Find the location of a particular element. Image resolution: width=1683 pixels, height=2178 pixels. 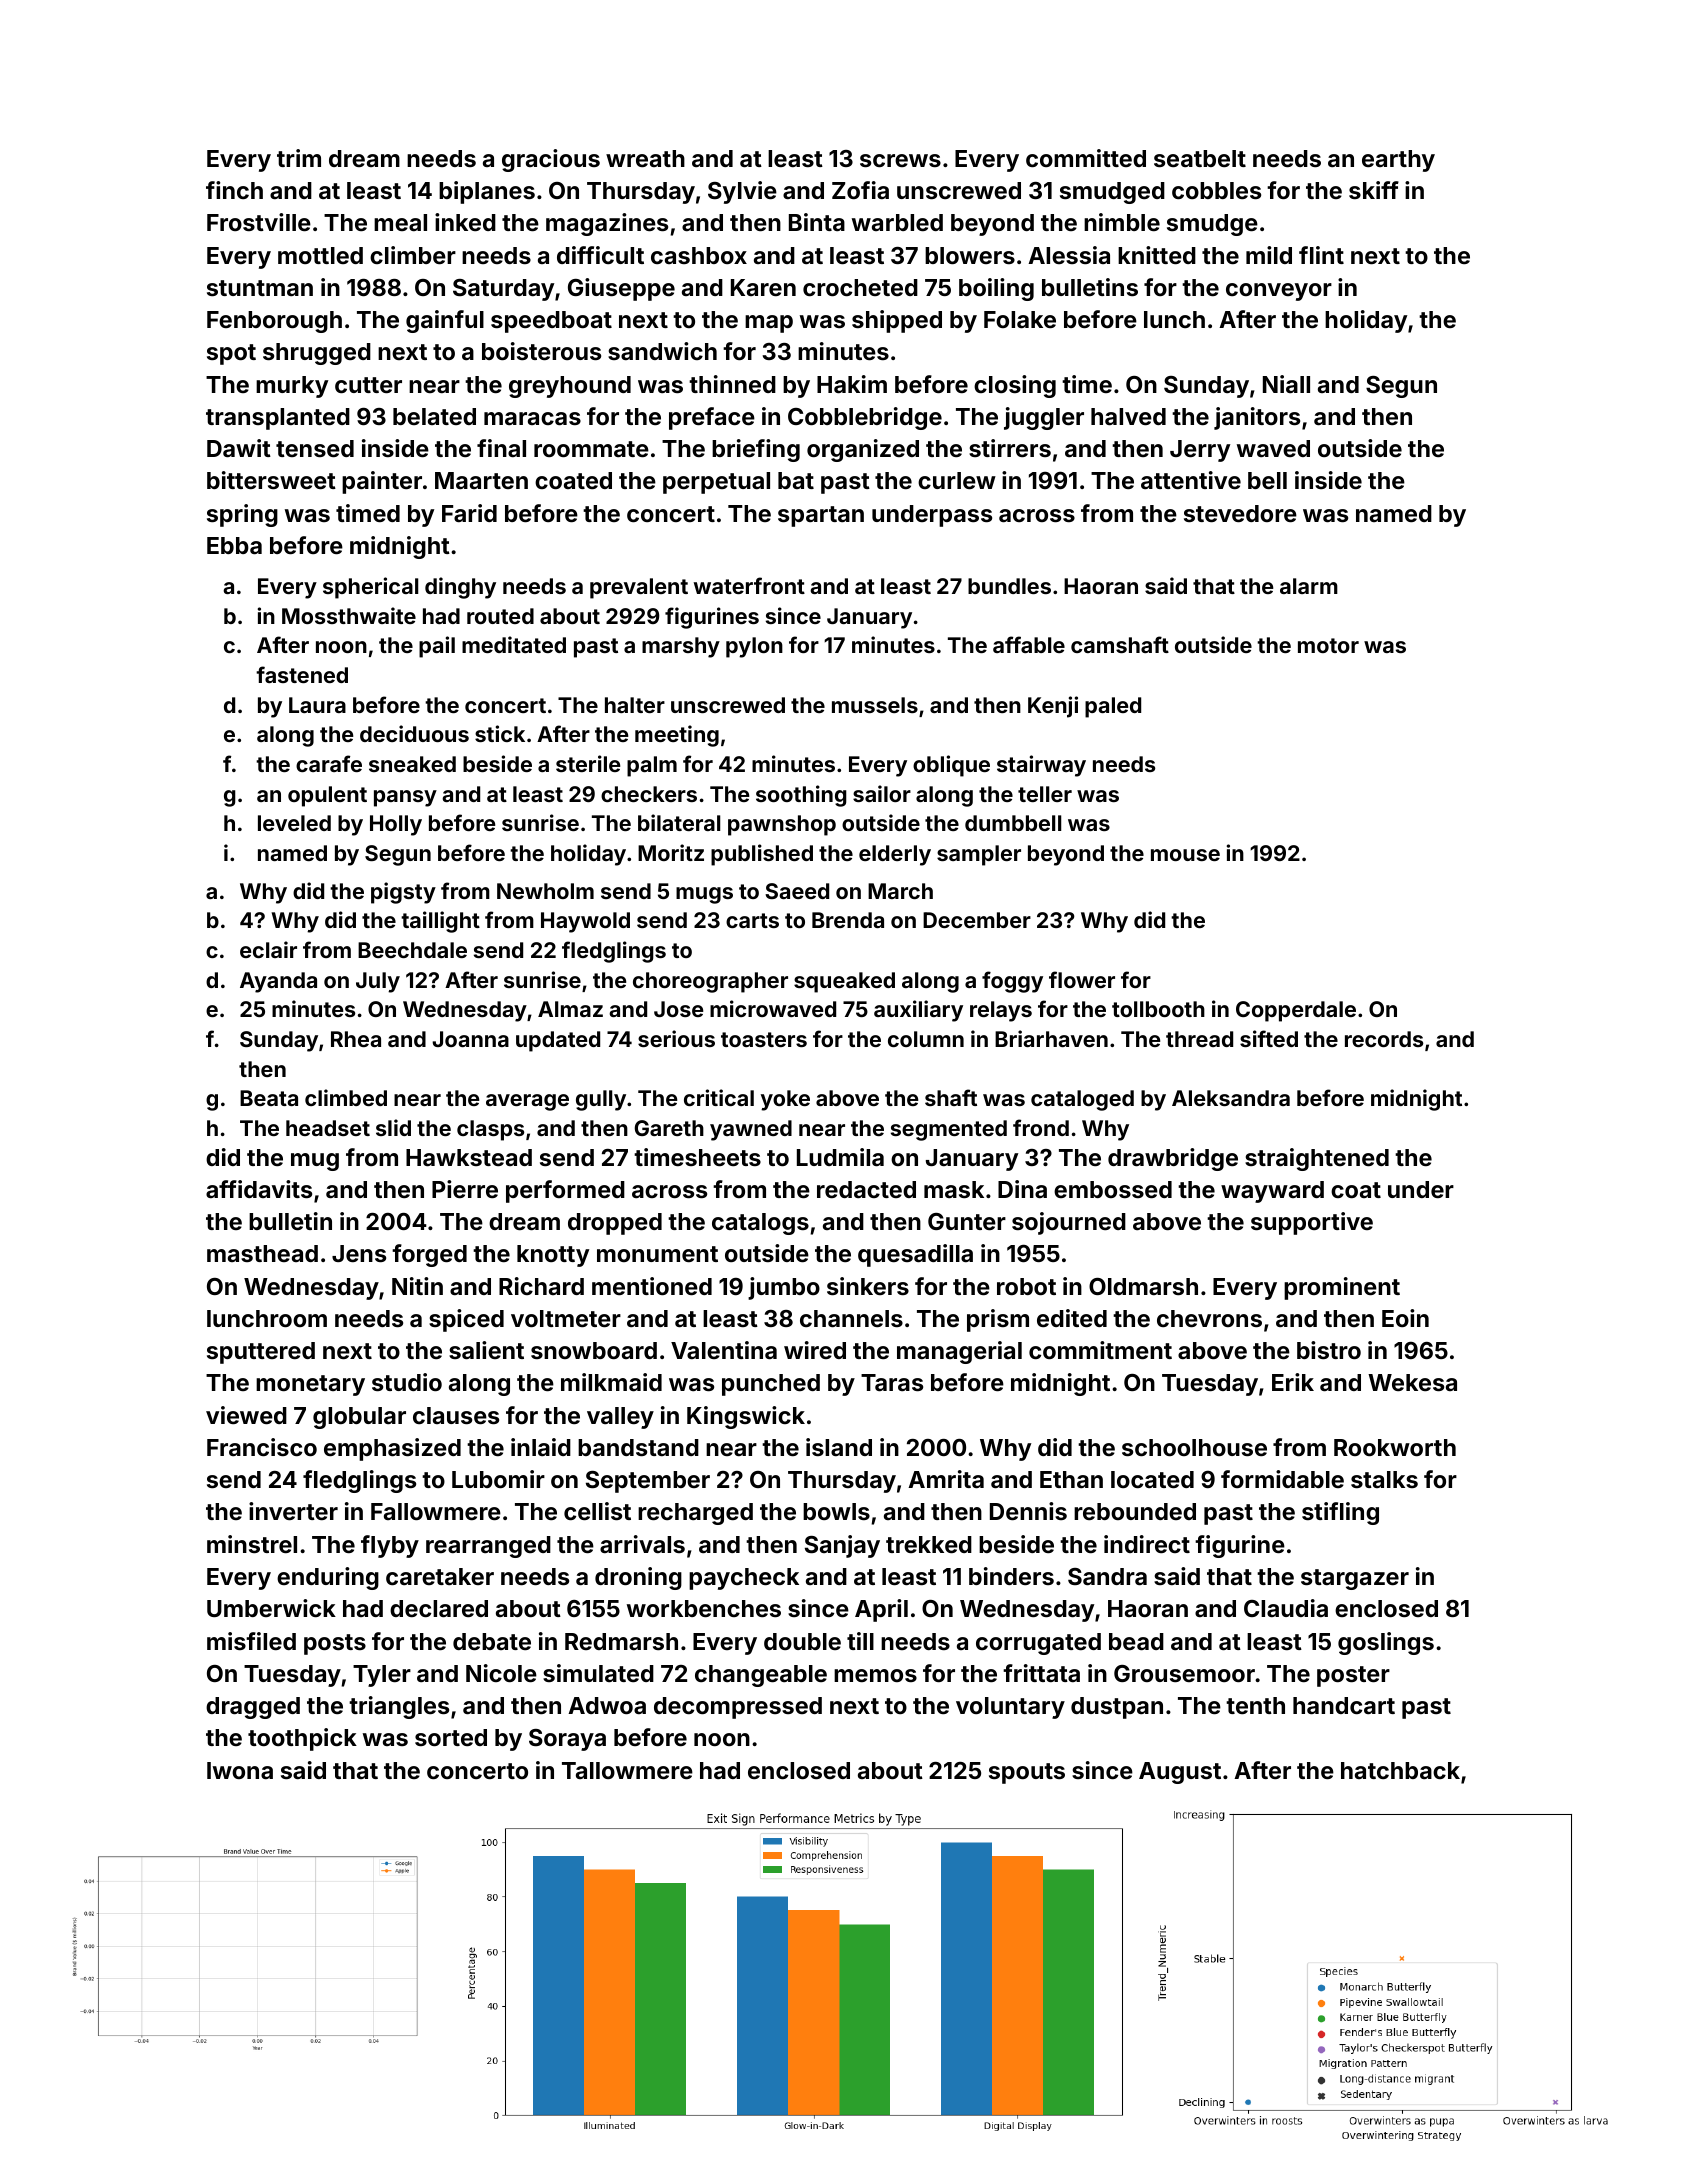

Iwona is located at coordinates (240, 1770).
